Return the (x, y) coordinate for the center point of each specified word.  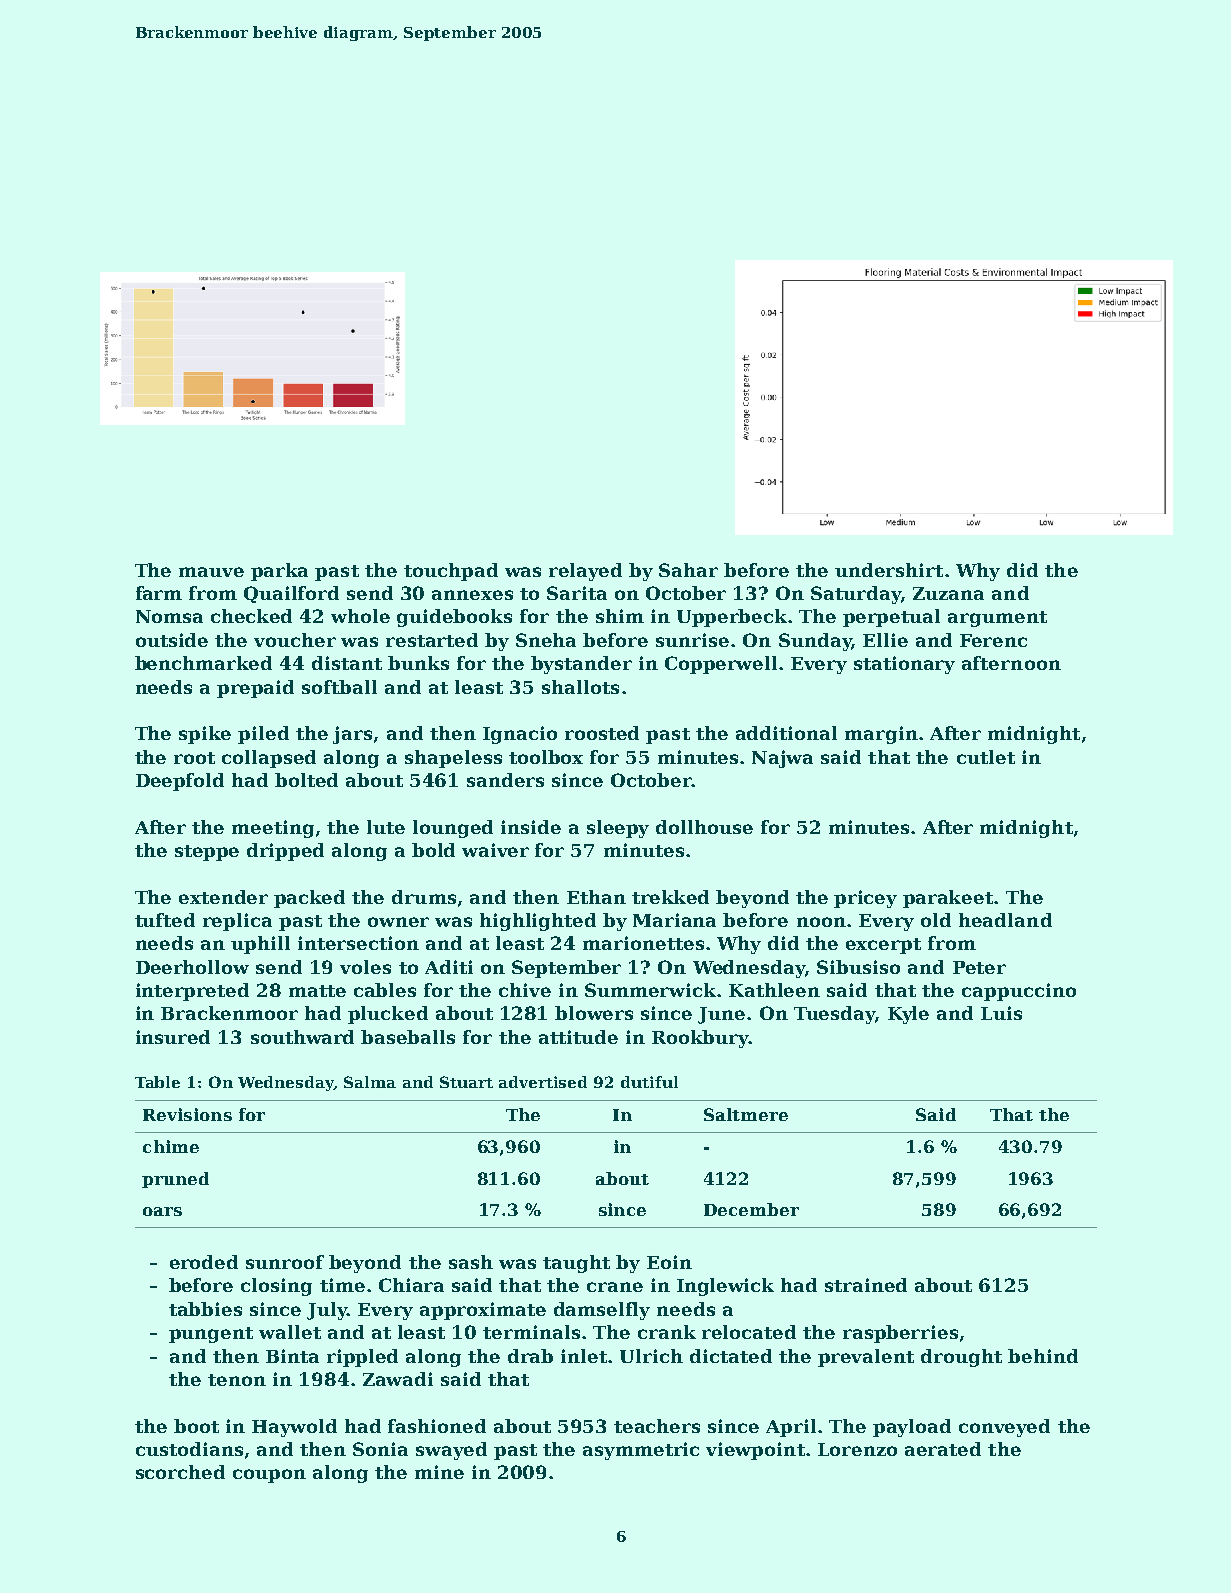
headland (1005, 920)
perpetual (891, 618)
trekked (670, 897)
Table (157, 1082)
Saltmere (746, 1114)
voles (365, 967)
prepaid (255, 689)
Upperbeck (732, 618)
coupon (269, 1476)
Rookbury (700, 1039)
